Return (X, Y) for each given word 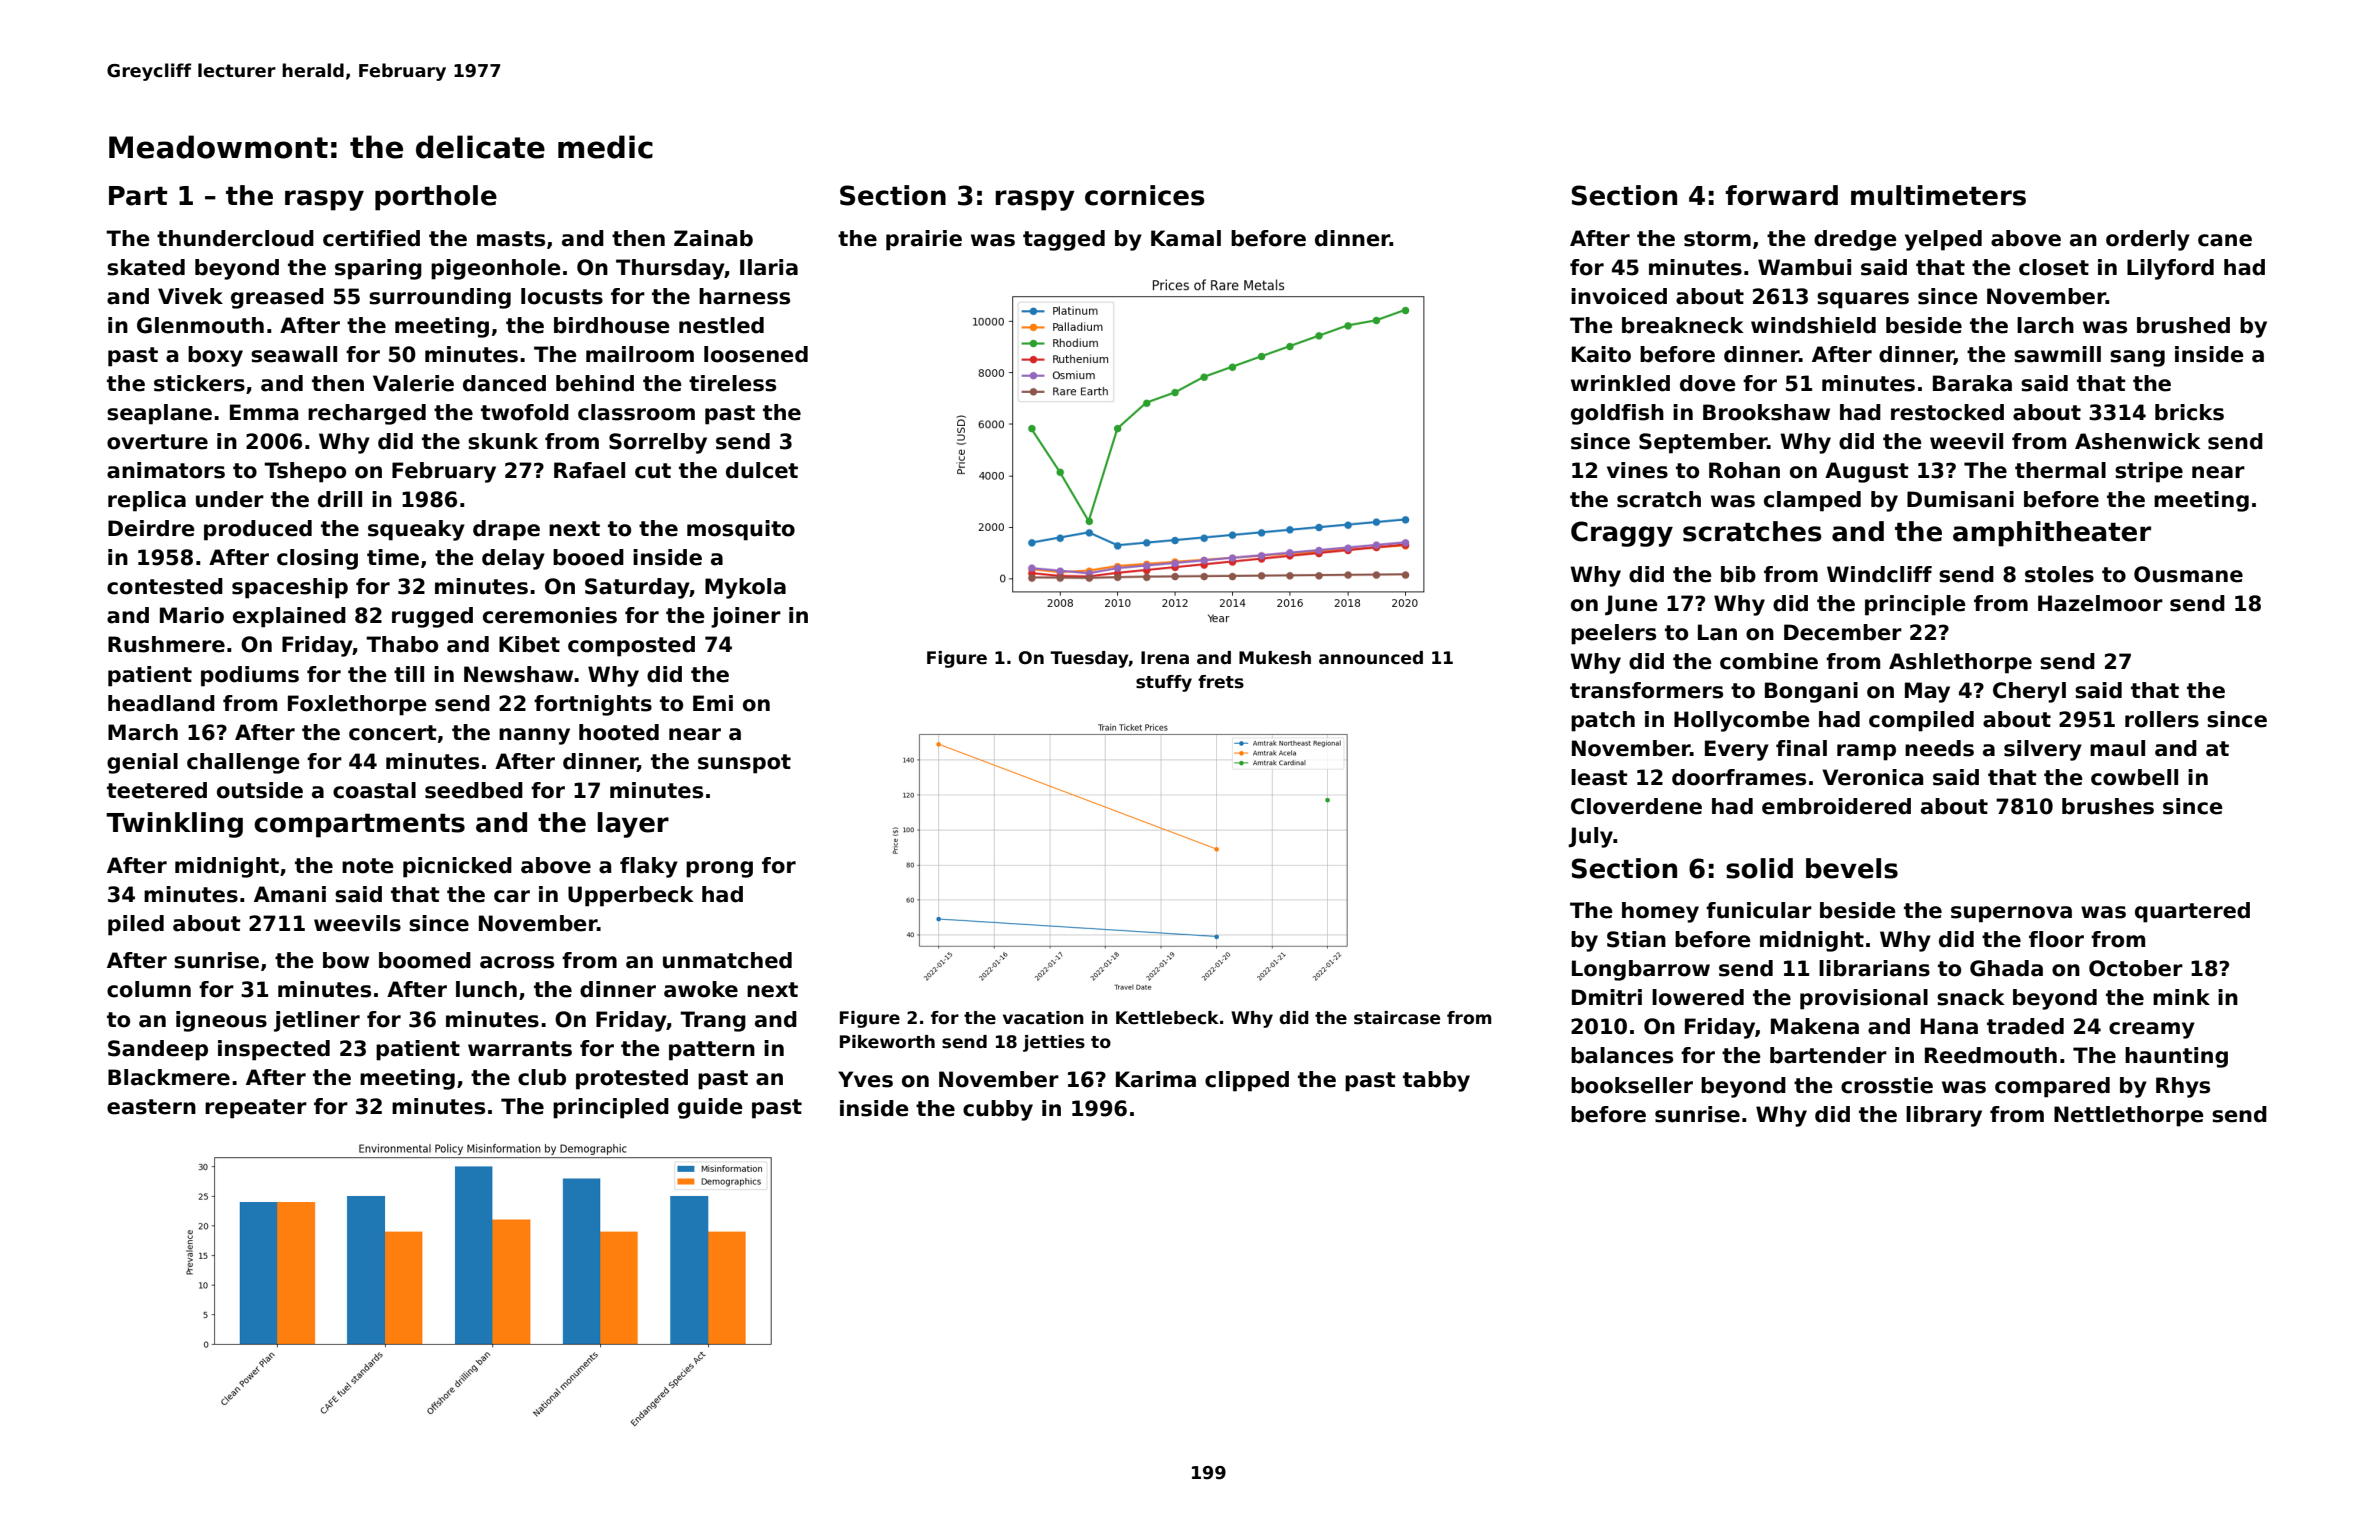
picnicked (457, 867)
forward (1781, 195)
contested (165, 586)
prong (719, 869)
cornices (1145, 195)
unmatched (727, 960)
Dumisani (1960, 499)
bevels (1852, 868)
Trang (713, 1021)
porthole (436, 198)
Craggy (1622, 534)
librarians (1874, 968)
